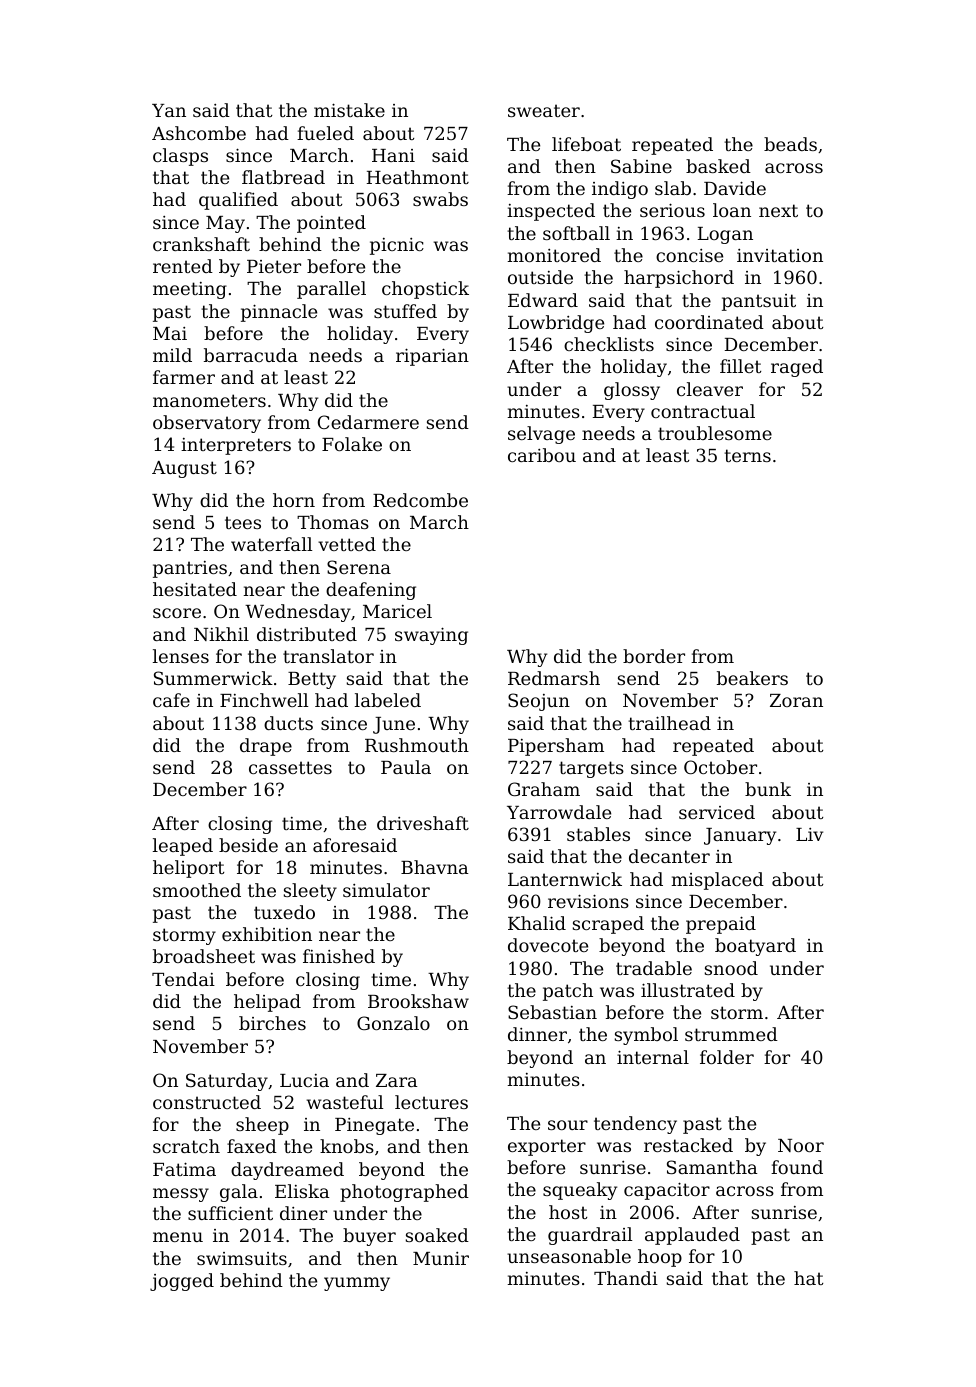 Image resolution: width=976 pixels, height=1387 pixels. I want to click on rented, so click(183, 266).
